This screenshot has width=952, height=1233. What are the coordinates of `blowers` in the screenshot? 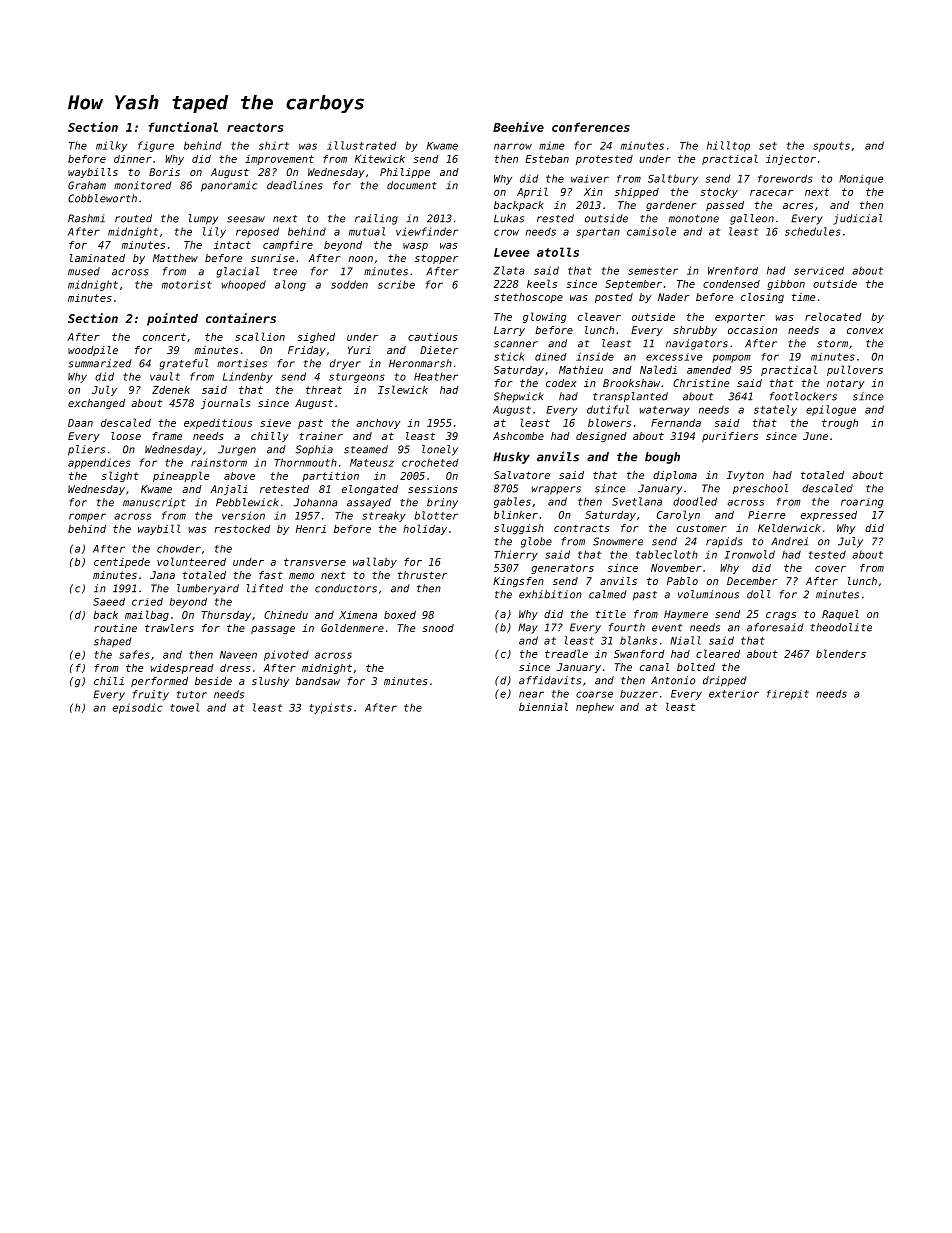 It's located at (609, 422).
